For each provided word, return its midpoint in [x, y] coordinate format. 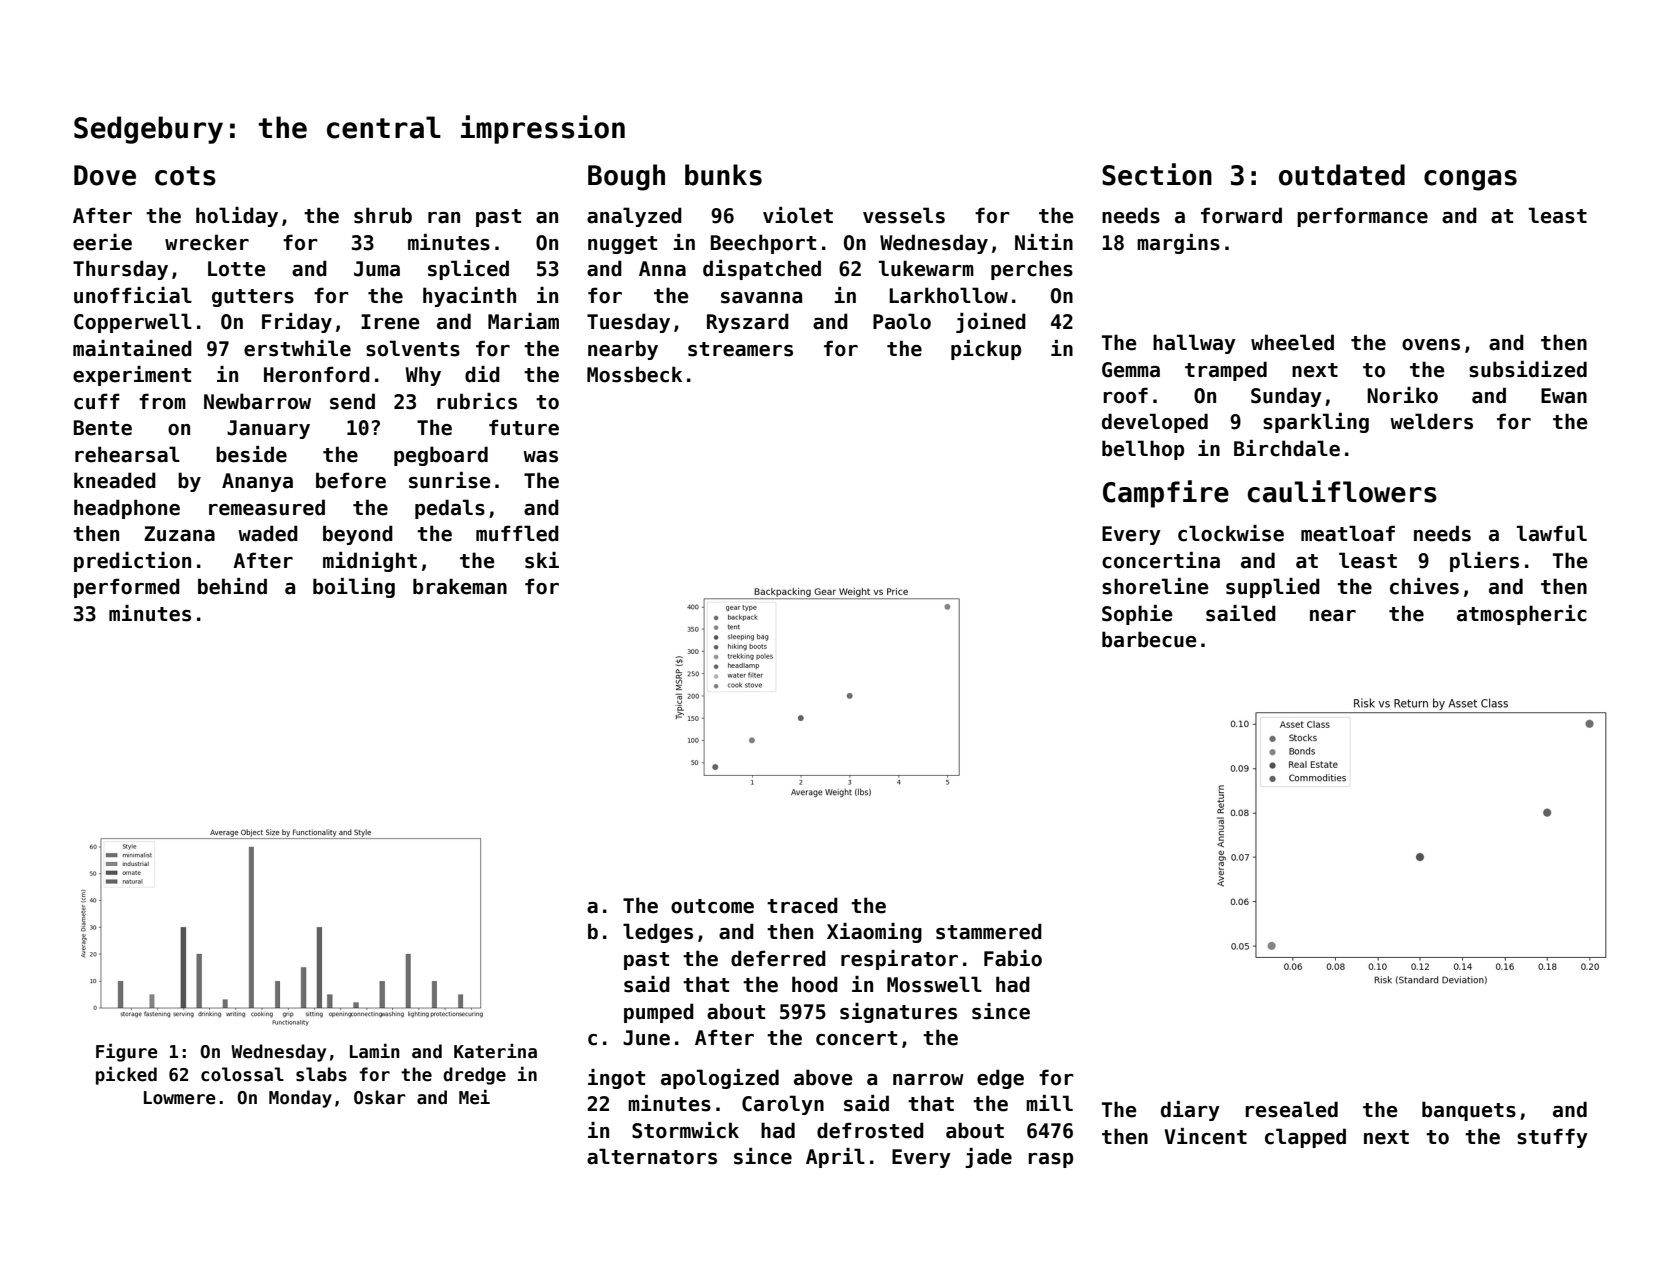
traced [802, 905]
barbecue [1149, 639]
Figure [126, 1052]
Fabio [1013, 958]
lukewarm [926, 268]
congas [1470, 180]
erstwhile [297, 348]
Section [1157, 174]
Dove [105, 175]
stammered [989, 931]
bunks [723, 175]
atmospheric [1522, 615]
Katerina [495, 1051]
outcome [712, 906]
